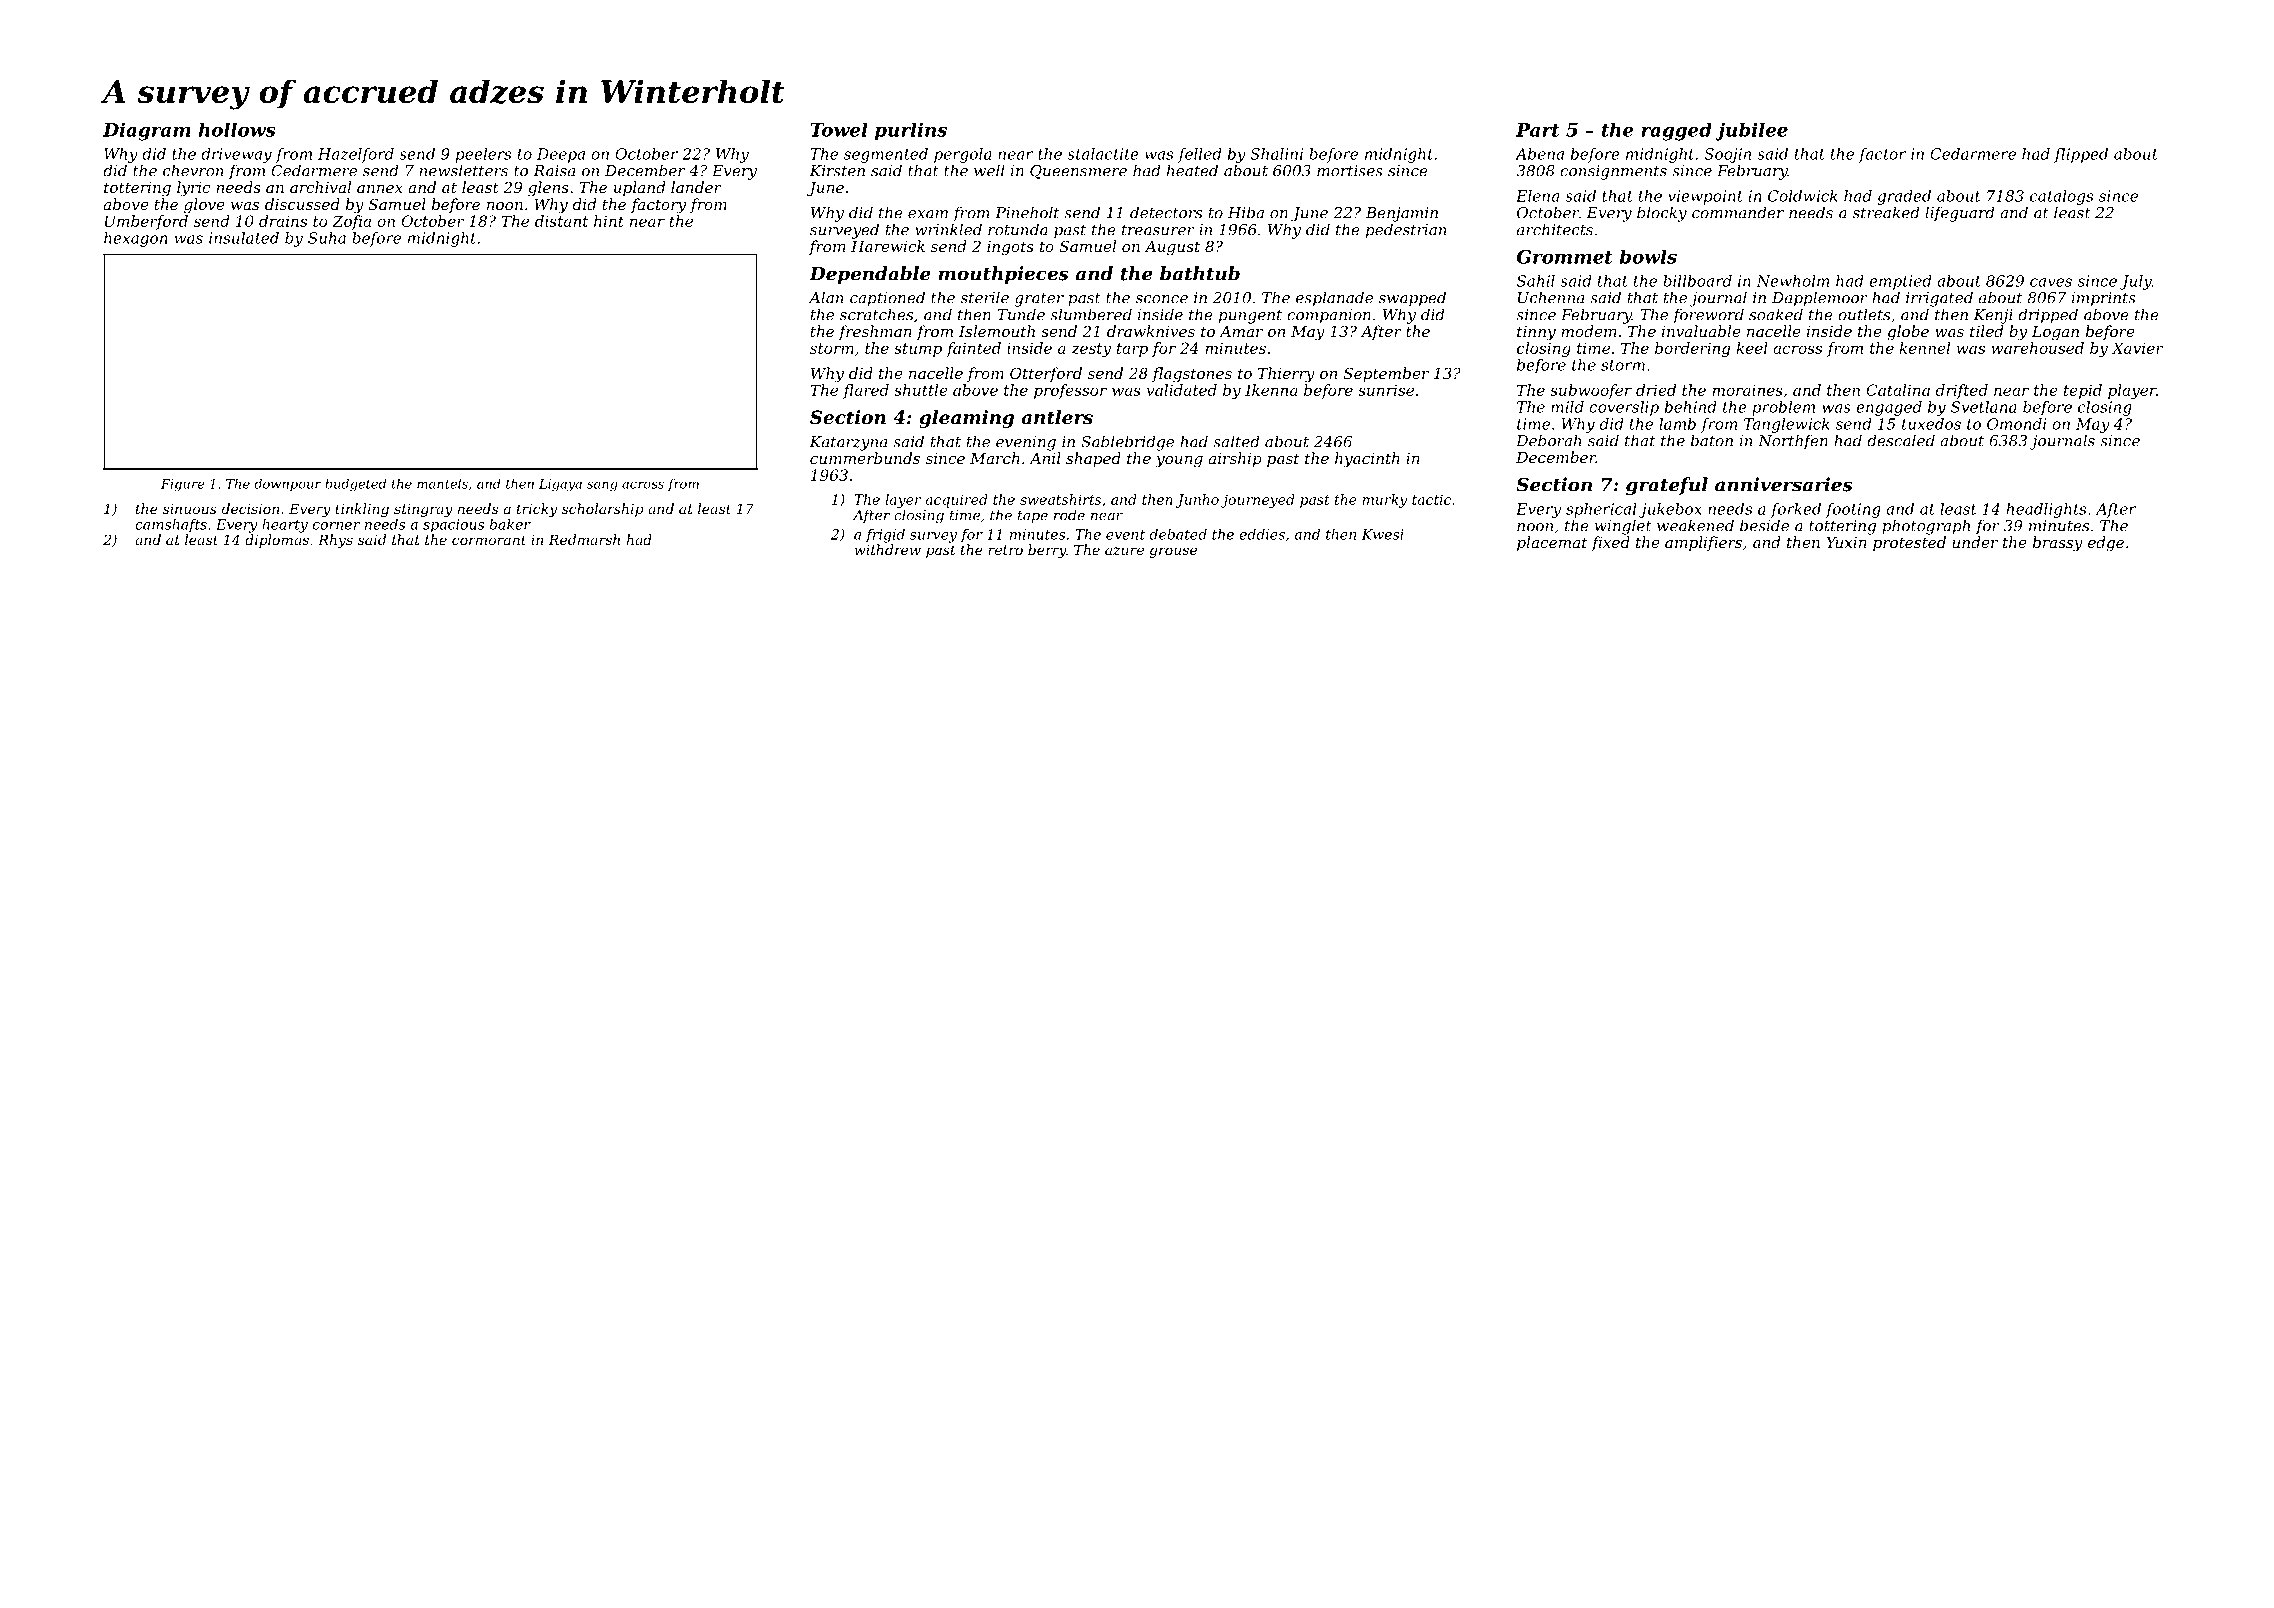  What do you see at coordinates (2016, 424) in the screenshot?
I see `Omondi` at bounding box center [2016, 424].
